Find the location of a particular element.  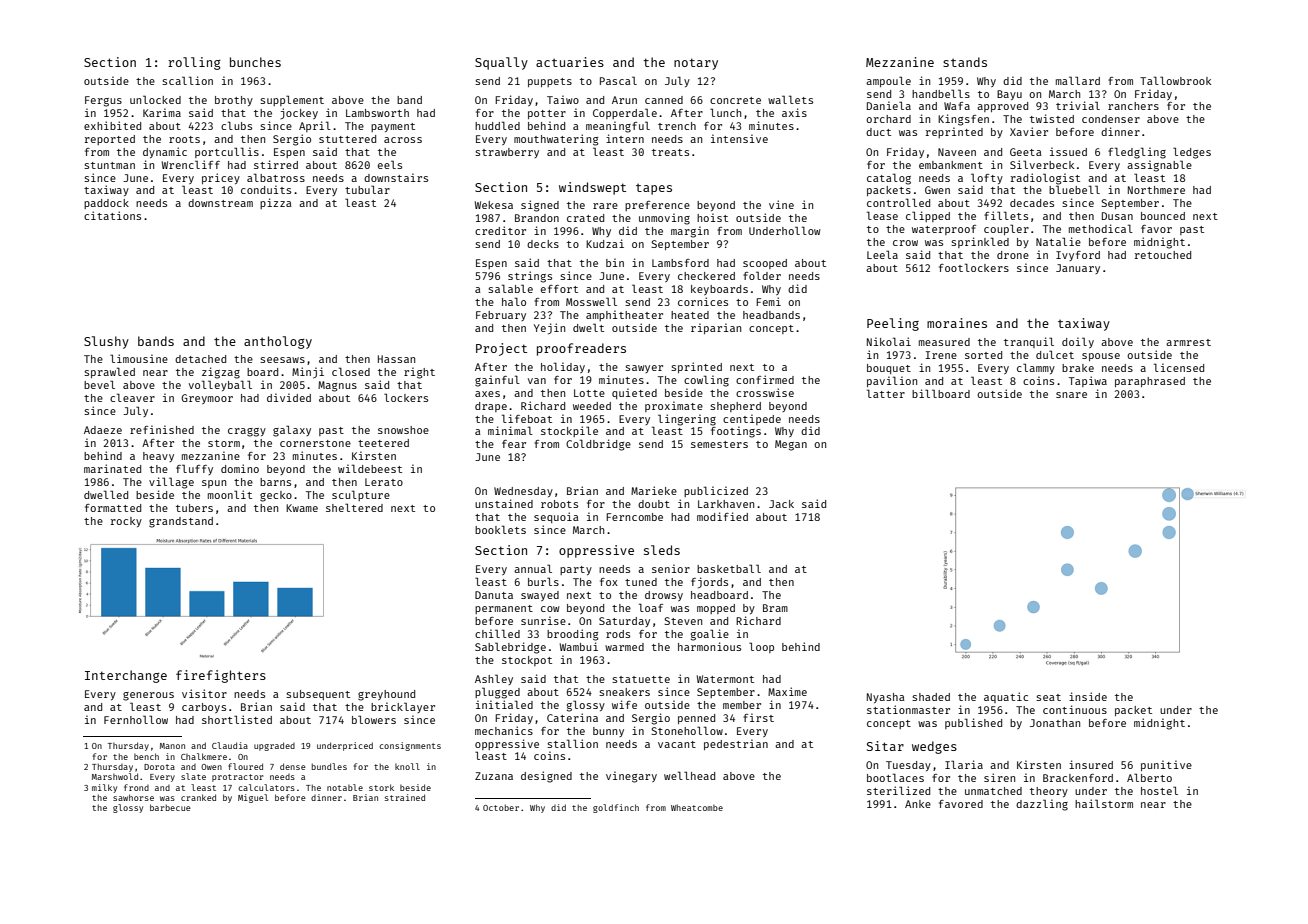

barbecue is located at coordinates (170, 807).
